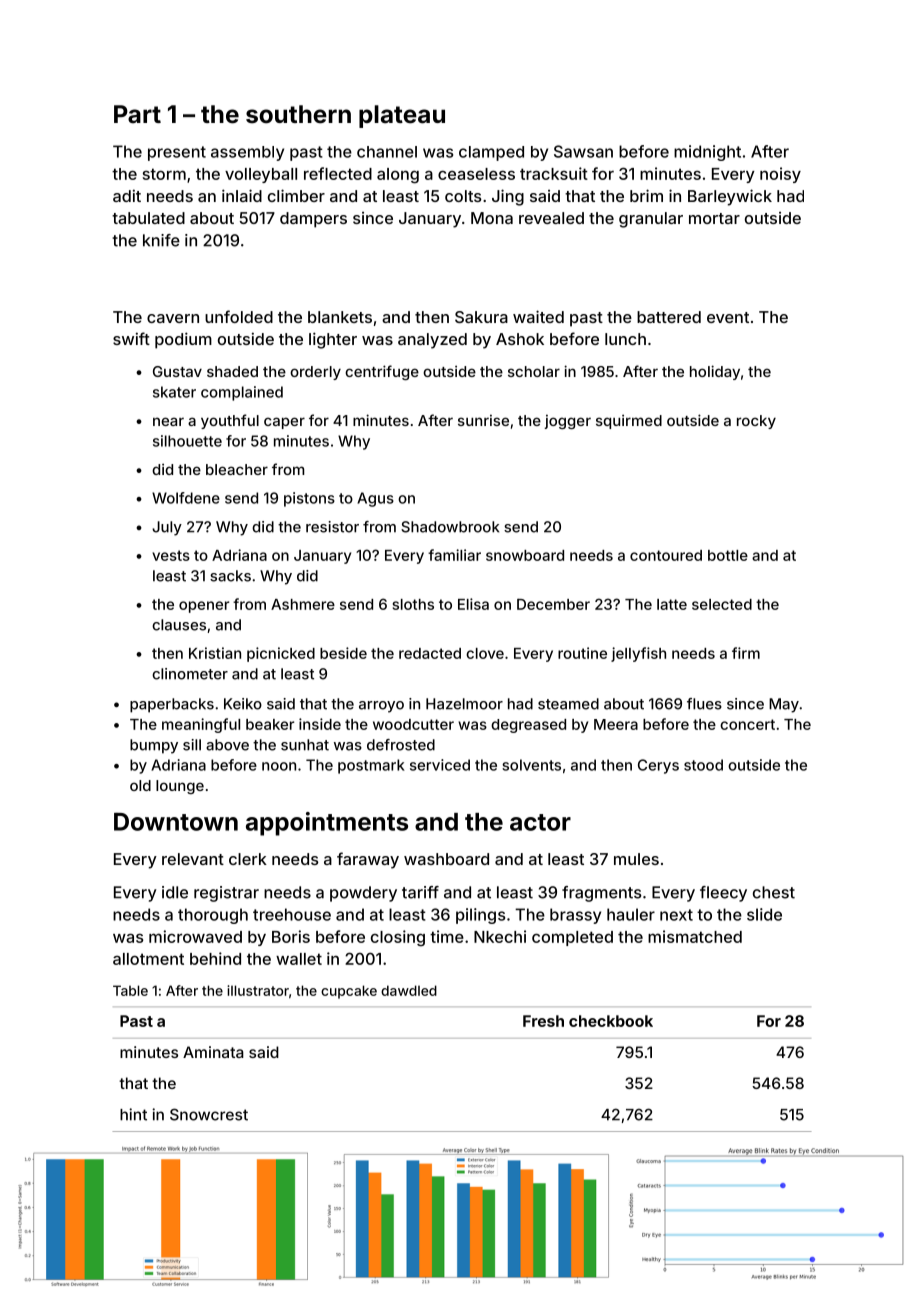 Image resolution: width=924 pixels, height=1308 pixels. What do you see at coordinates (375, 499) in the page?
I see `Agus` at bounding box center [375, 499].
